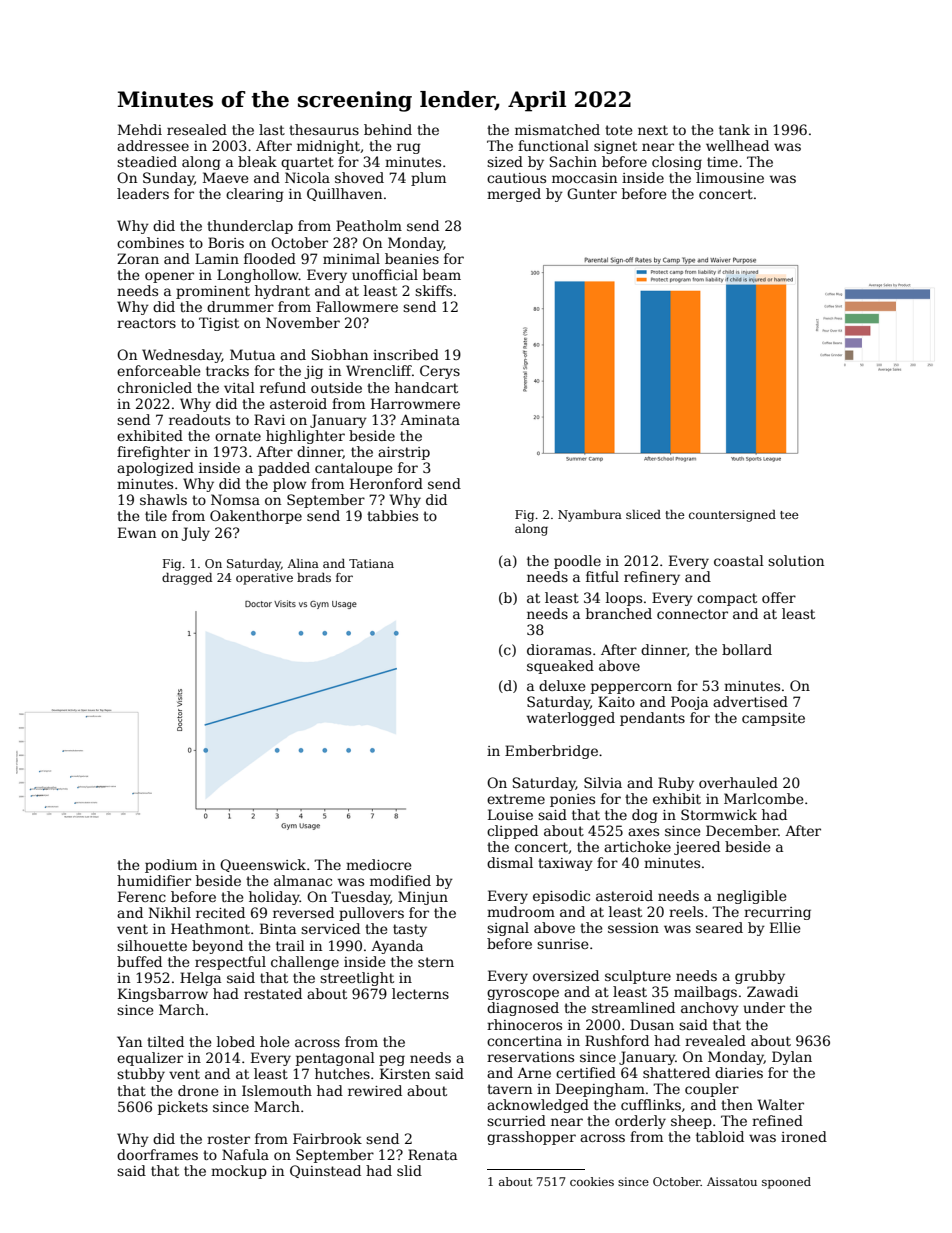 This screenshot has height=1233, width=952. Describe the element at coordinates (187, 579) in the screenshot. I see `dragged` at that location.
